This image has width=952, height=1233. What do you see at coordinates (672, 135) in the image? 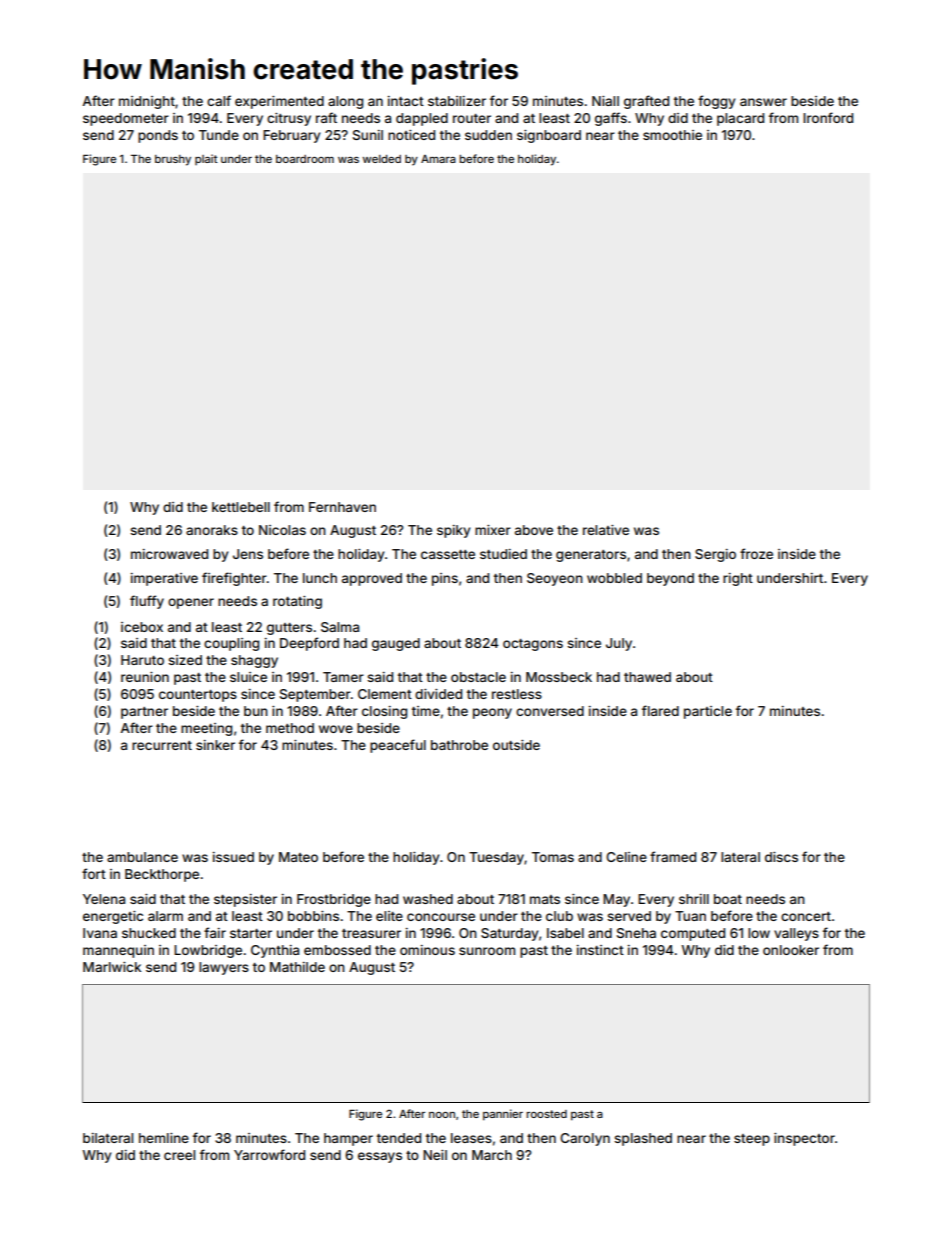
I see `smoothie` at bounding box center [672, 135].
